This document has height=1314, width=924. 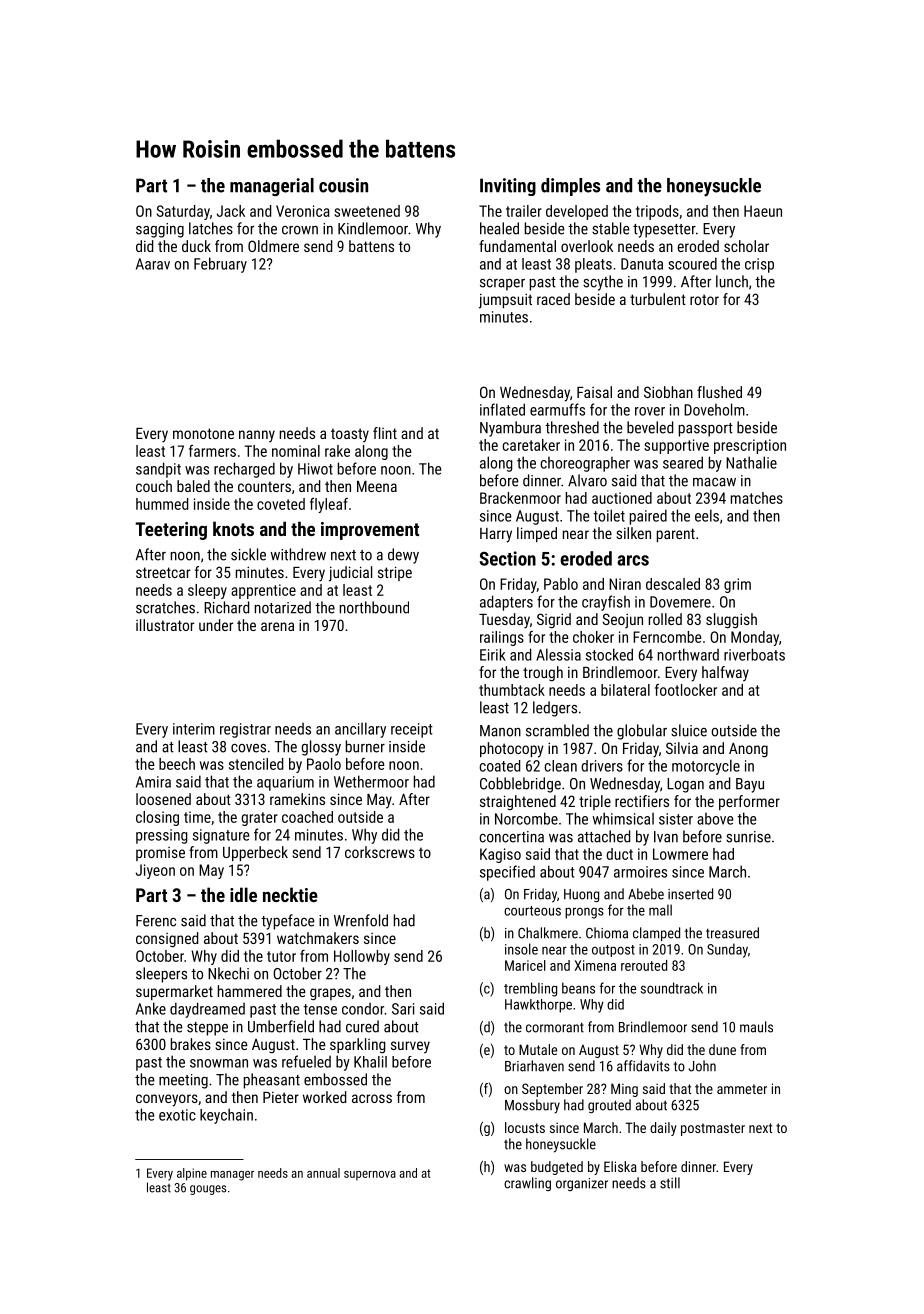 What do you see at coordinates (508, 187) in the document?
I see `Inviting` at bounding box center [508, 187].
